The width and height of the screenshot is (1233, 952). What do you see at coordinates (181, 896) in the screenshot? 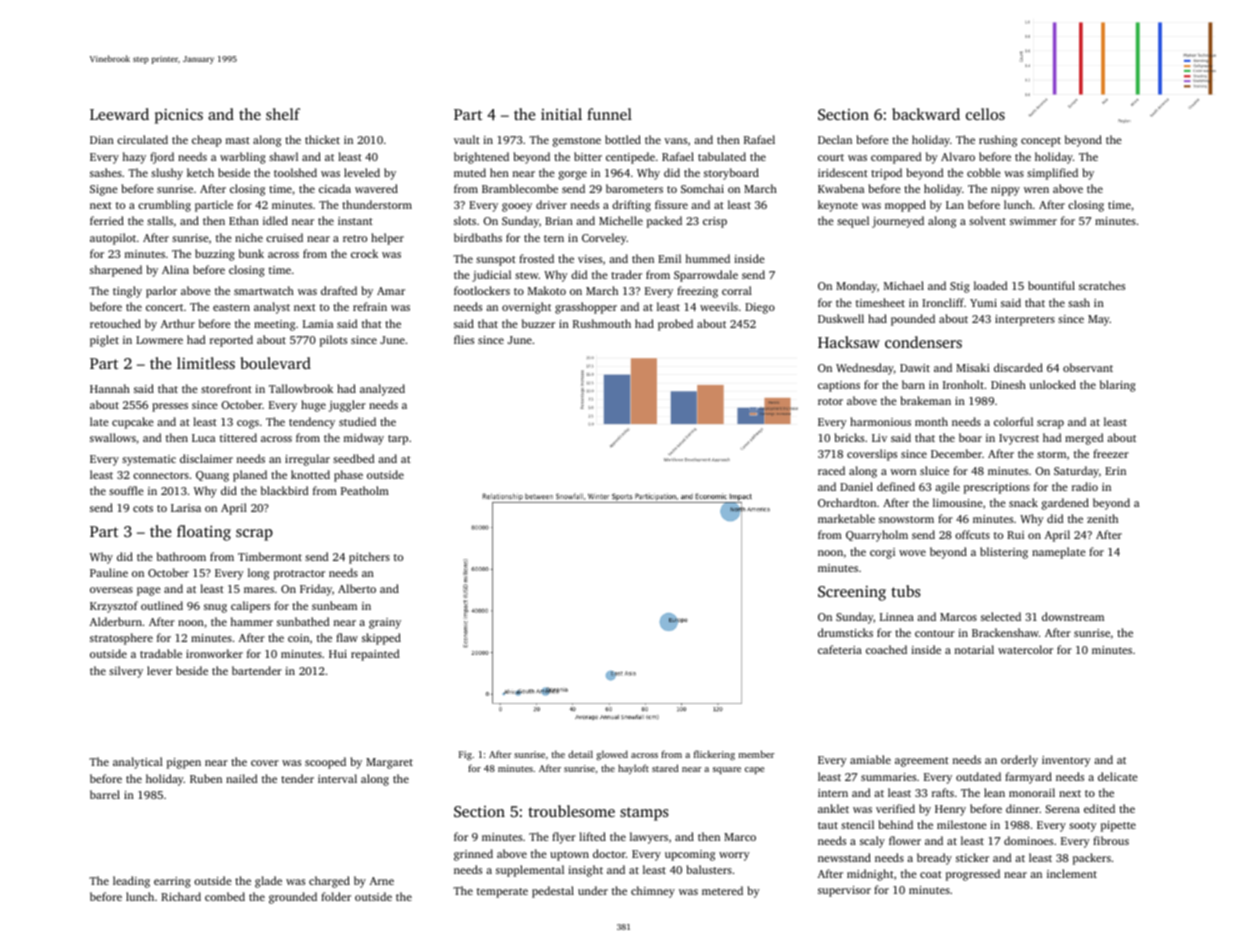
I see `Richard` at bounding box center [181, 896].
